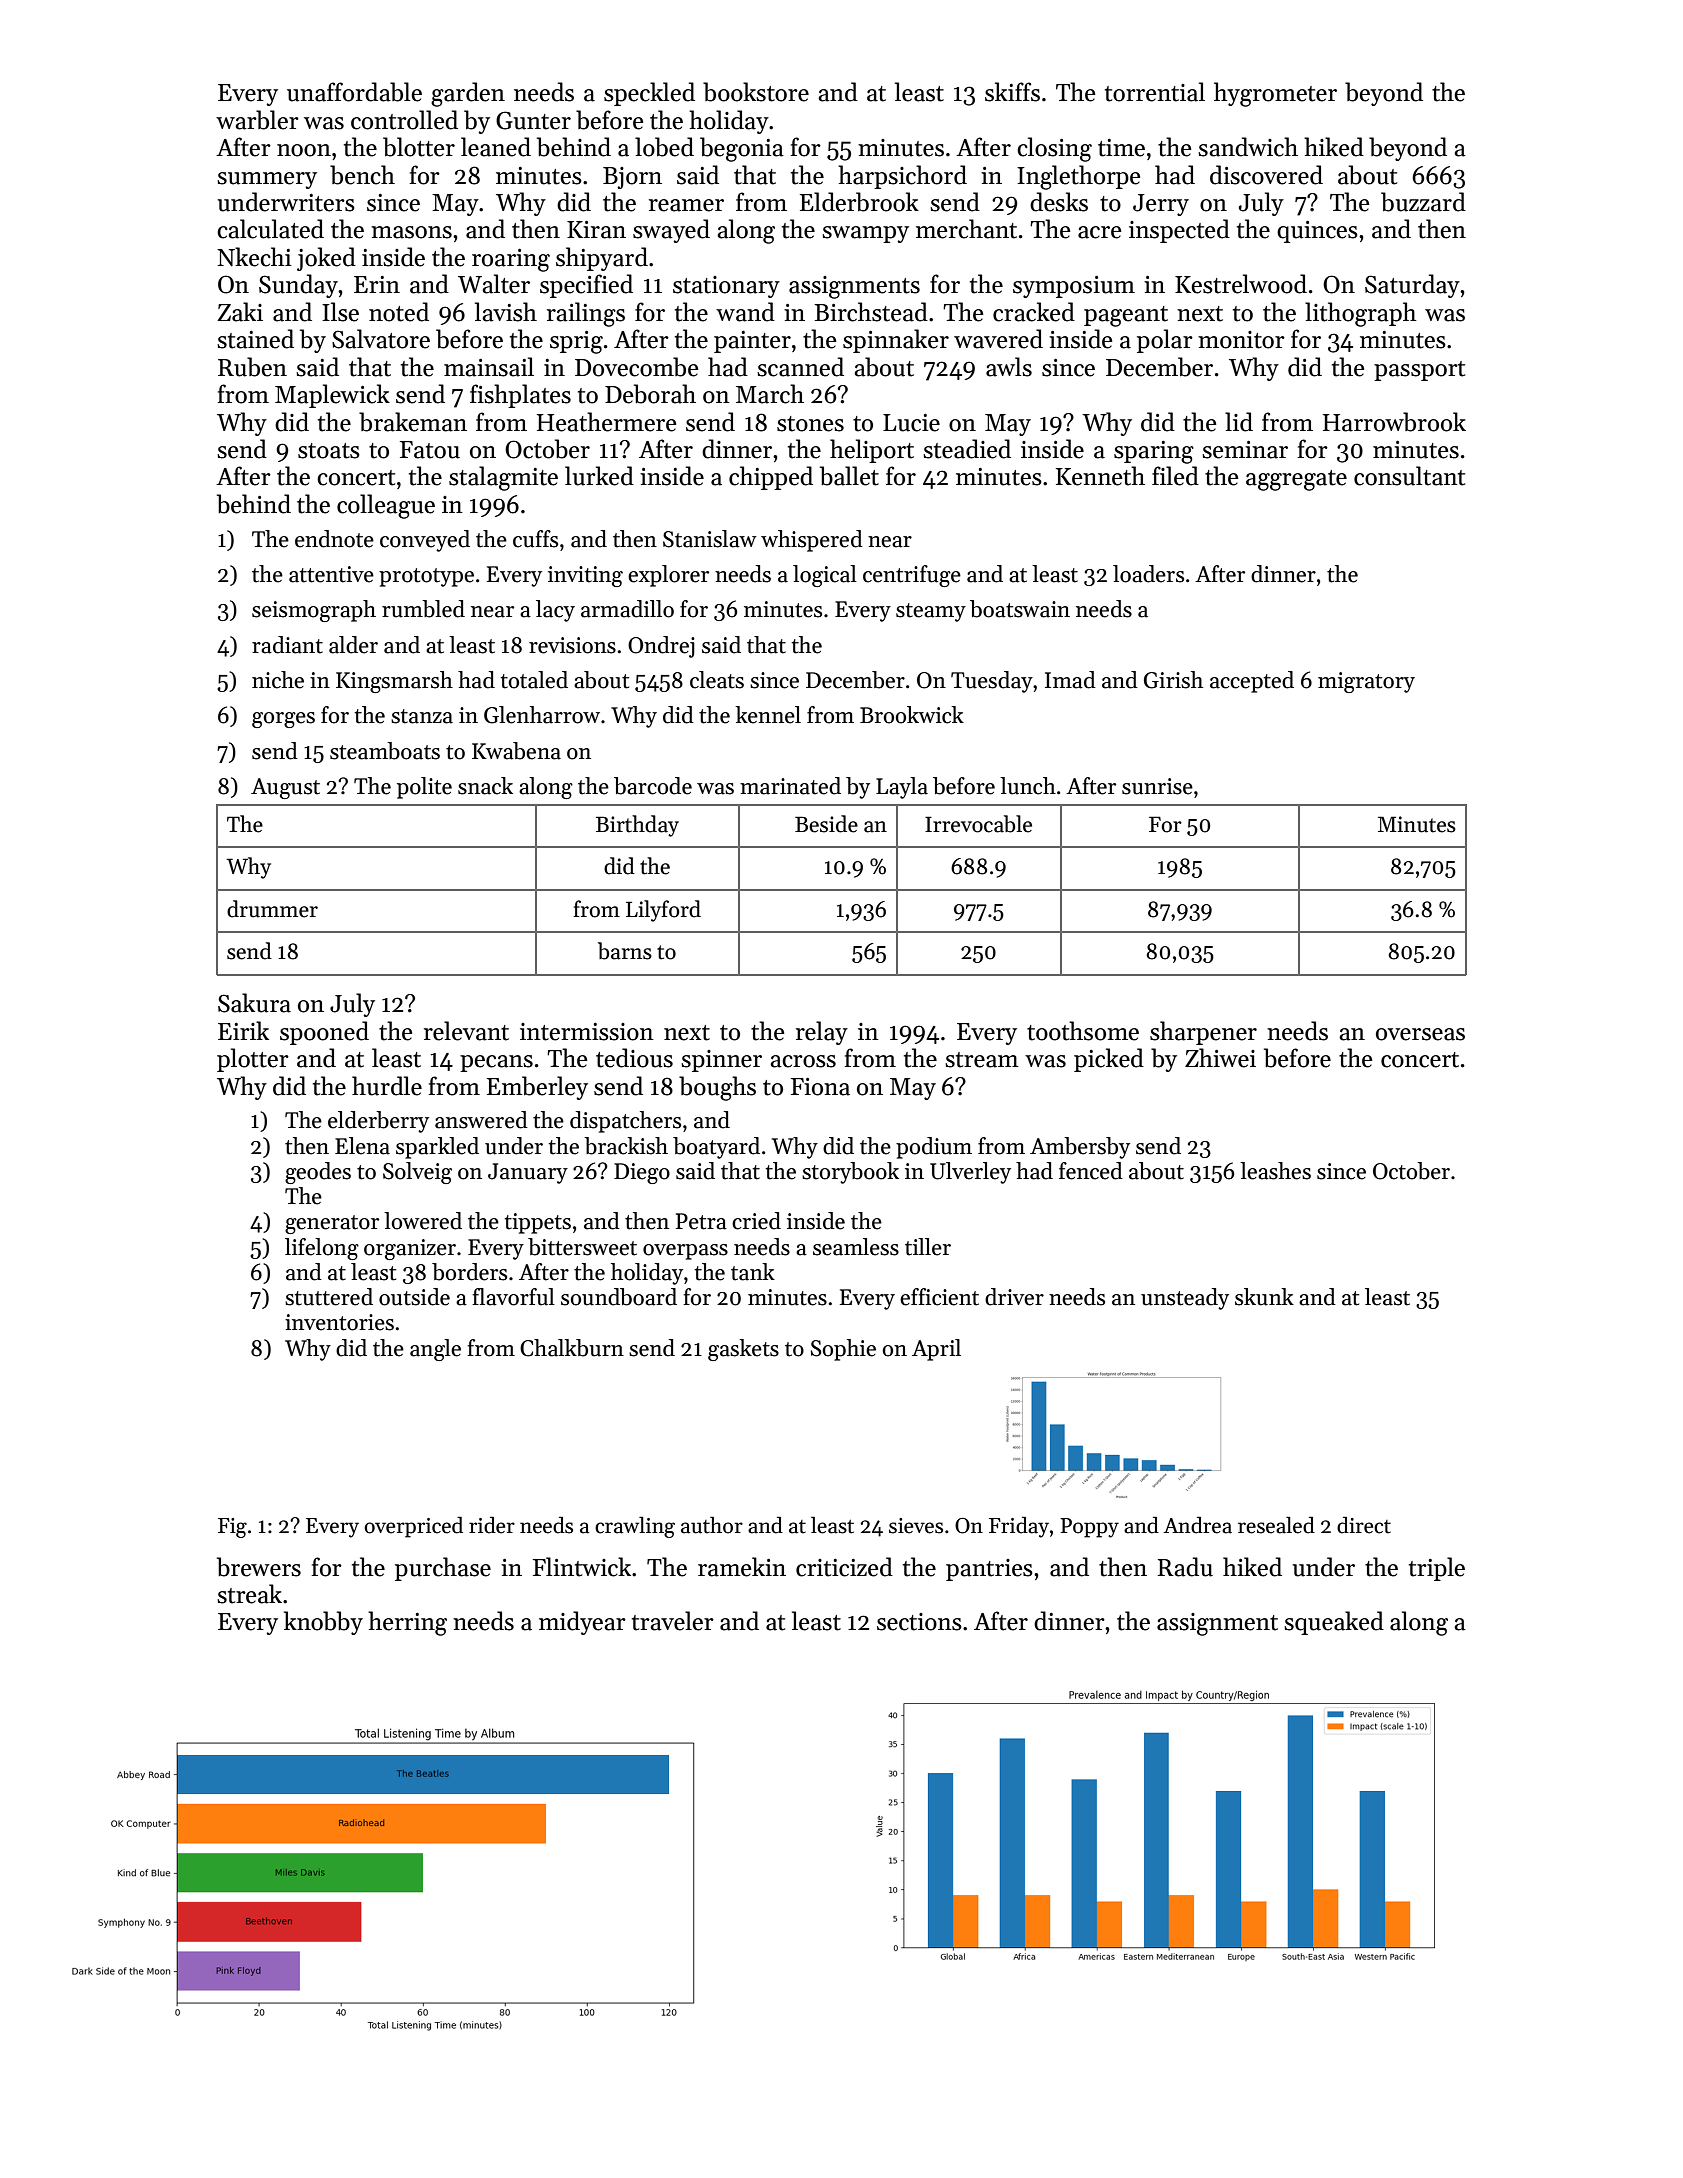 The image size is (1683, 2178). I want to click on cleats, so click(717, 680).
